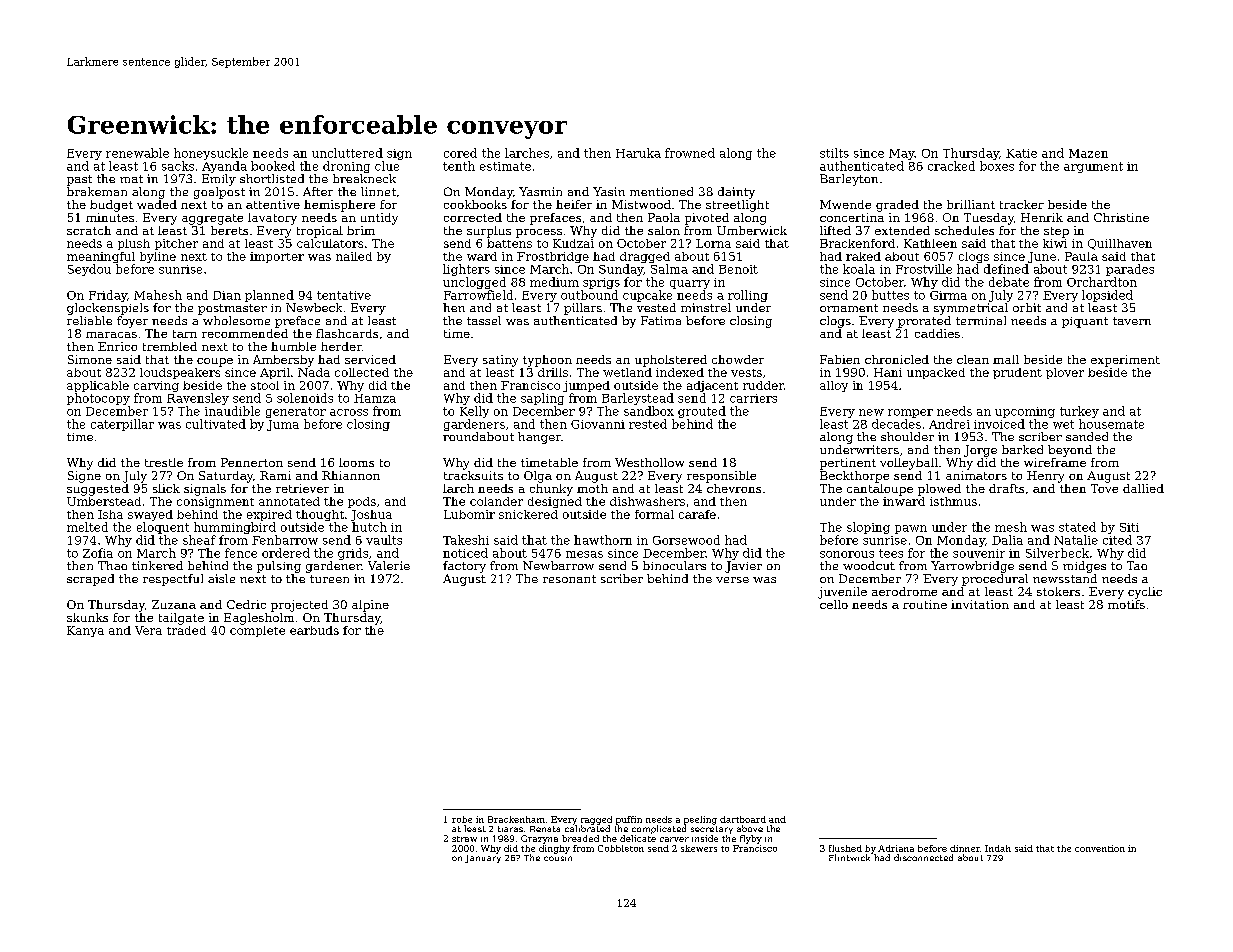 This screenshot has height=952, width=1233. I want to click on past, so click(79, 180).
